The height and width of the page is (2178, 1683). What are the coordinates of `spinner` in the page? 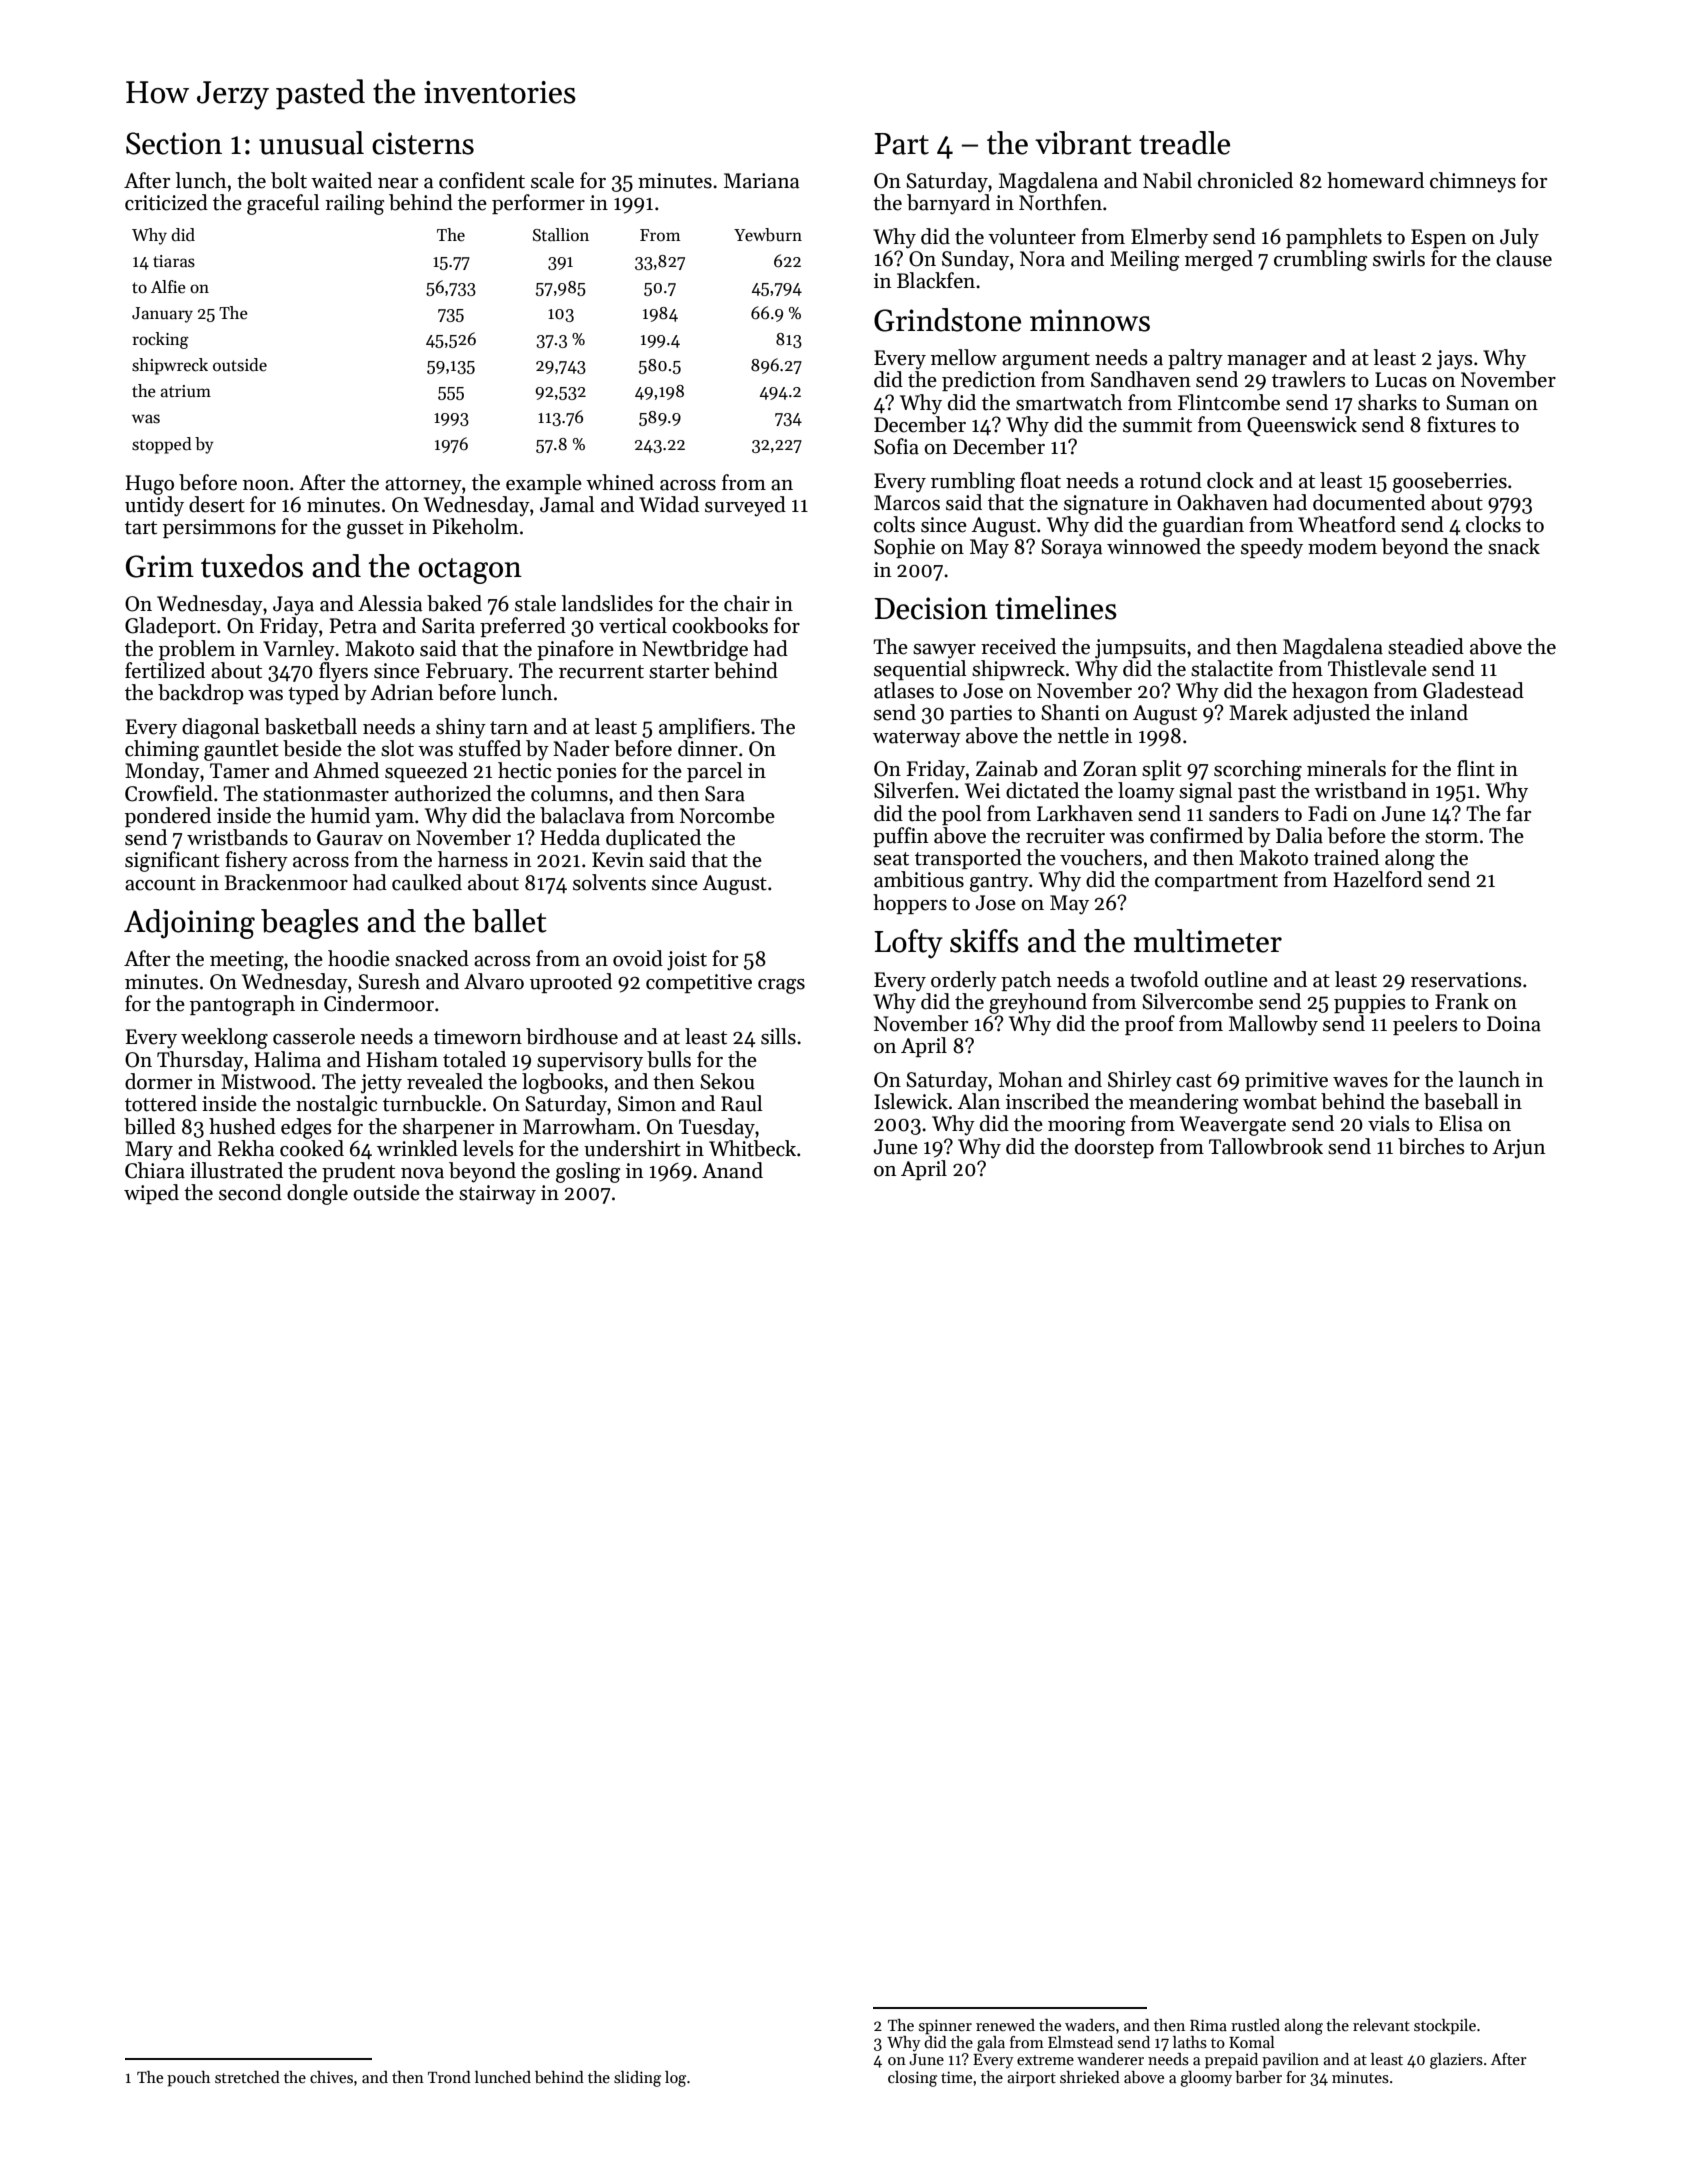 It's located at (945, 2027).
